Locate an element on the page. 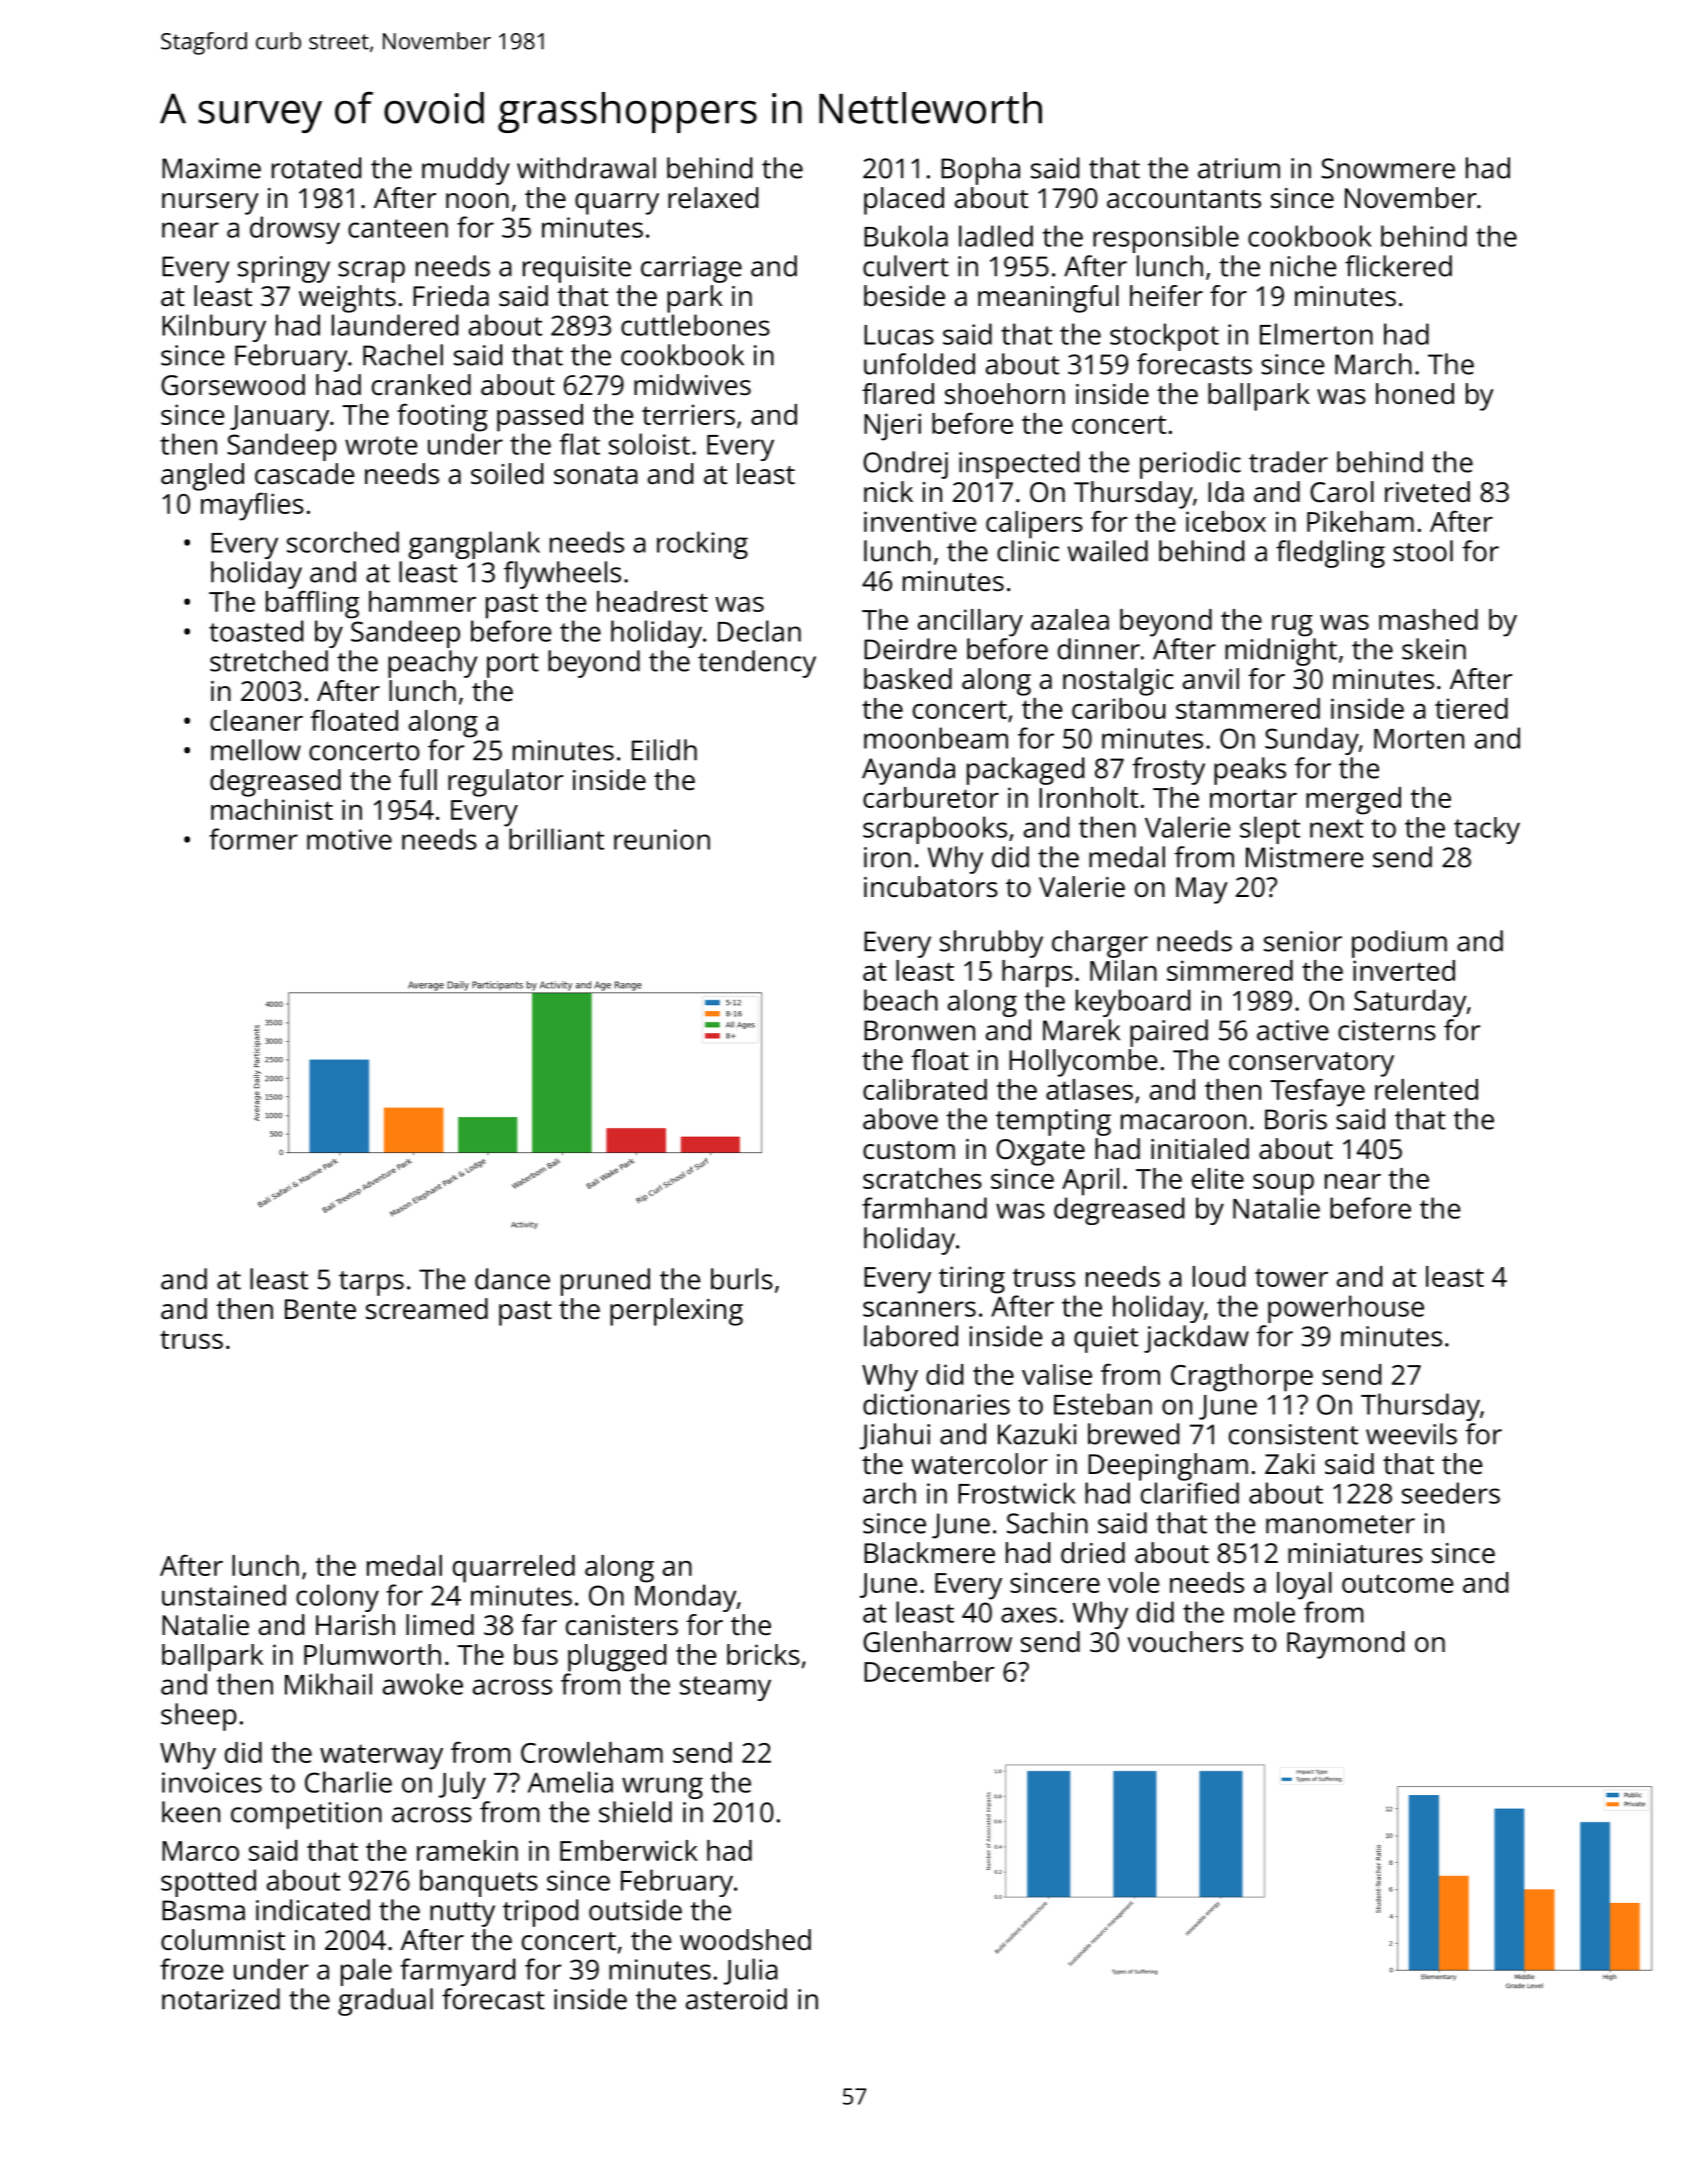  scanners is located at coordinates (919, 1309).
